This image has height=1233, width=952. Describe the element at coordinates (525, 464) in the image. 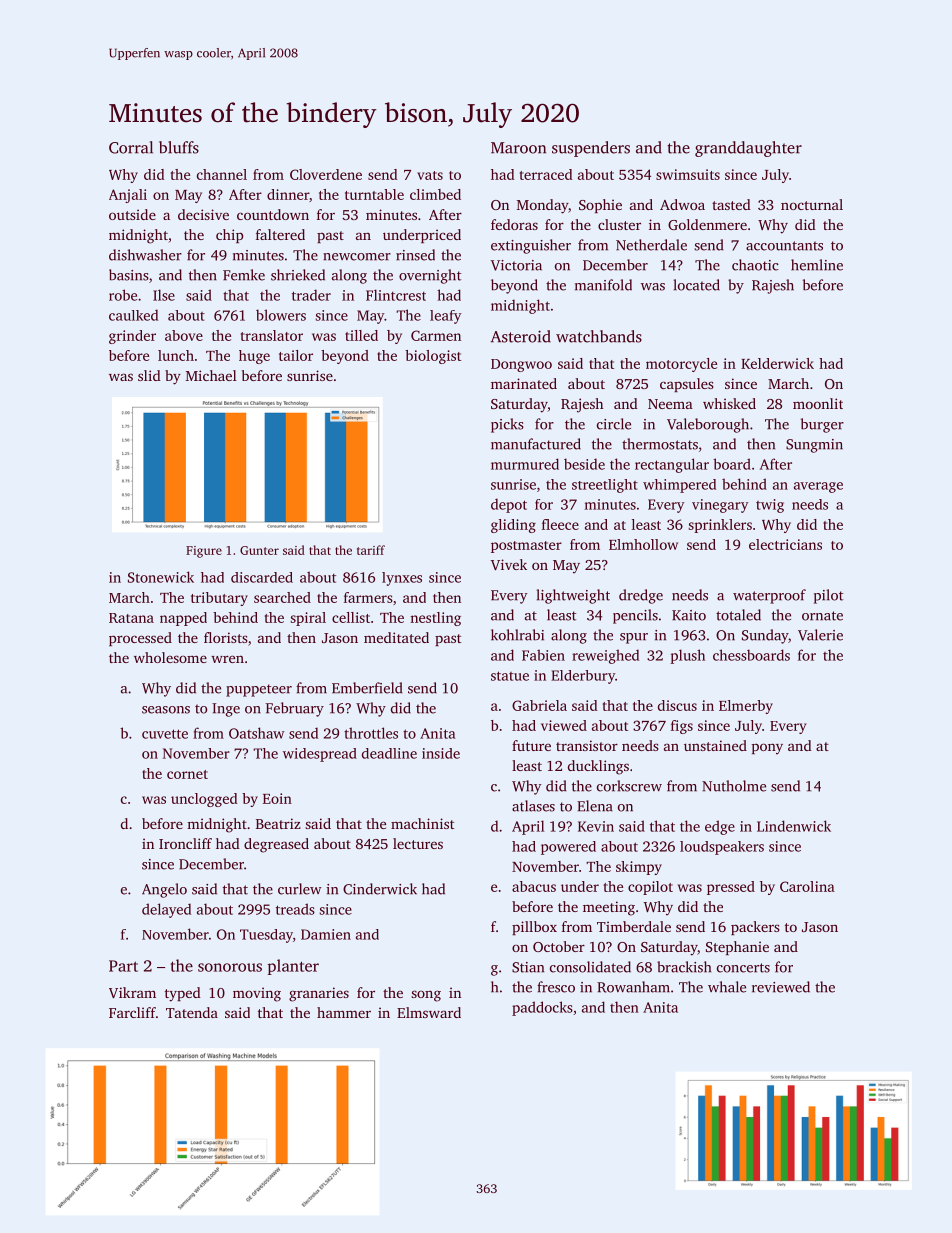

I see `murmured` at that location.
